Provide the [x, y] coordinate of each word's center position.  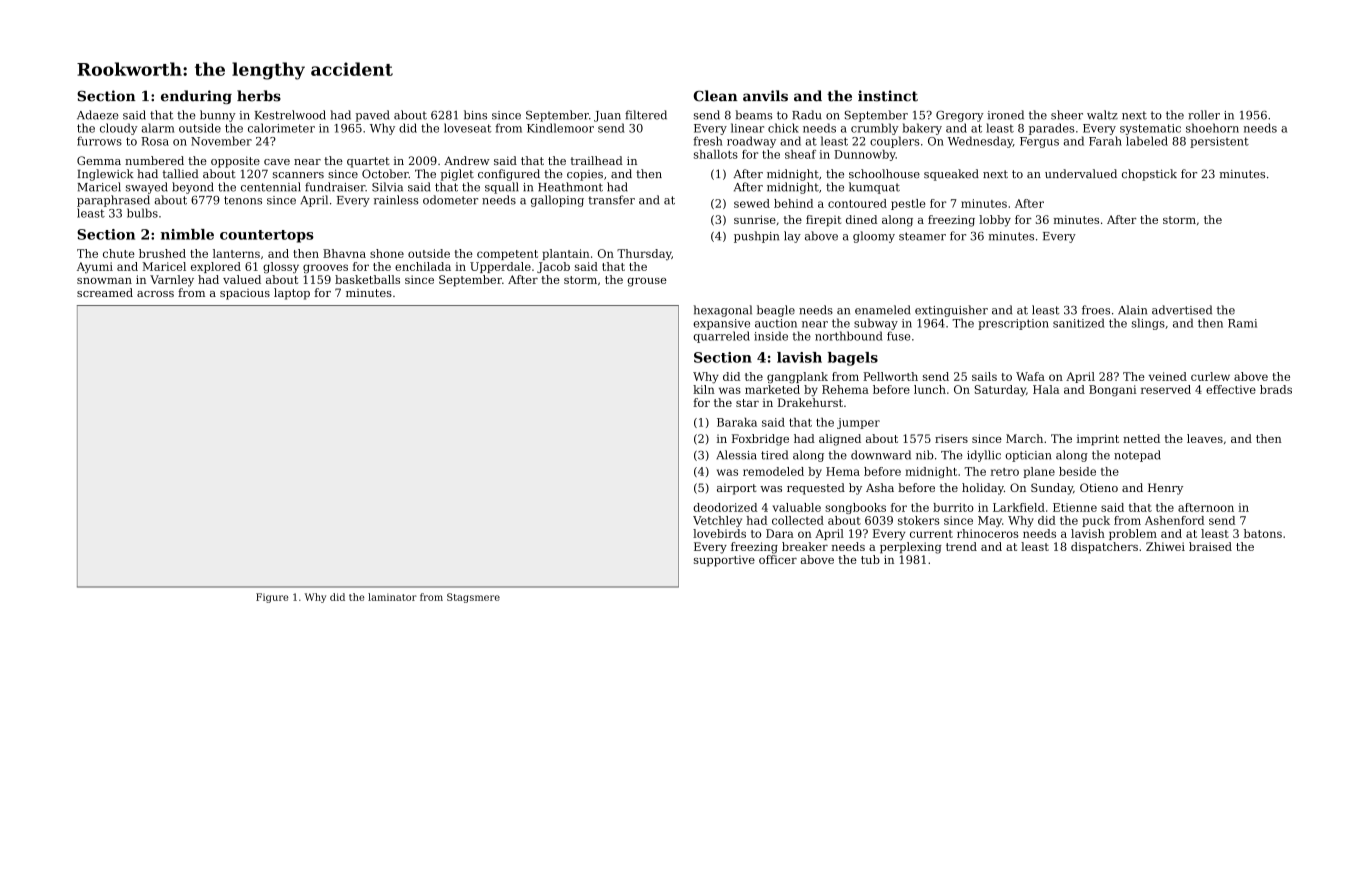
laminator [392, 597]
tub [870, 559]
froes [1096, 310]
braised [1210, 546]
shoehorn [1212, 128]
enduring [196, 97]
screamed [105, 292]
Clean [715, 96]
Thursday [644, 254]
